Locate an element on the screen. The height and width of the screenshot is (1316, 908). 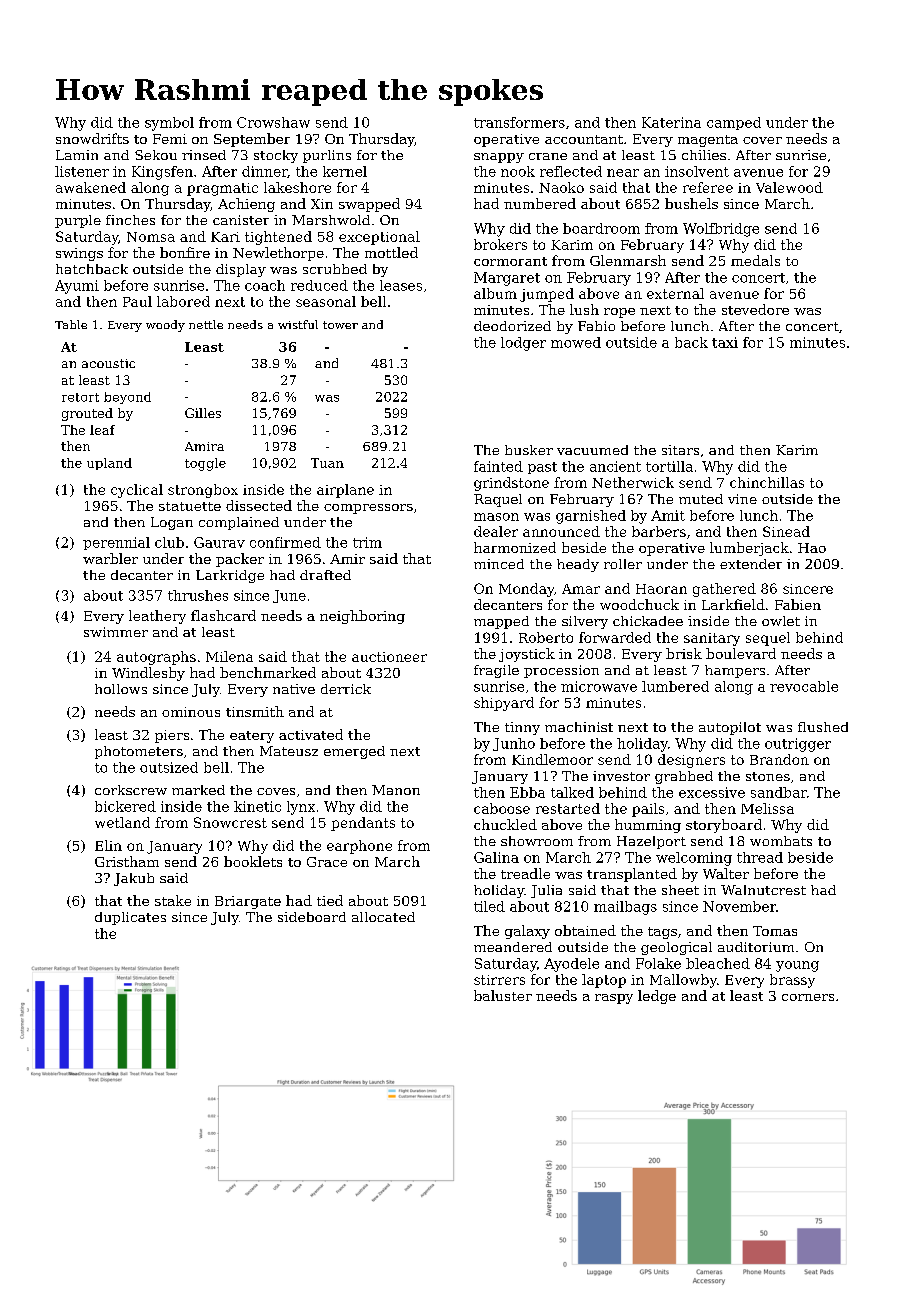
trim is located at coordinates (367, 542).
